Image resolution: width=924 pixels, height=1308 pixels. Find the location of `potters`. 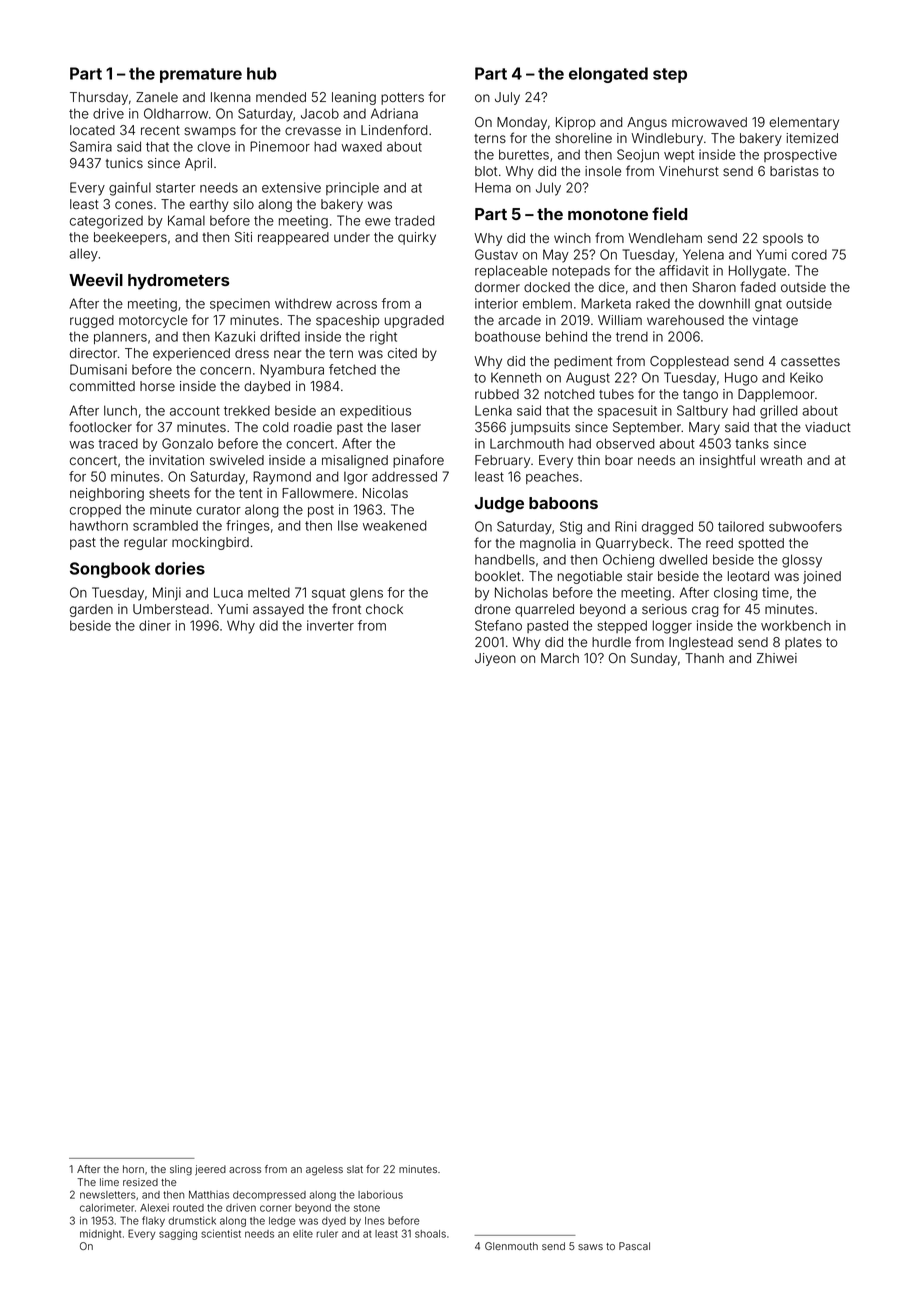

potters is located at coordinates (402, 99).
